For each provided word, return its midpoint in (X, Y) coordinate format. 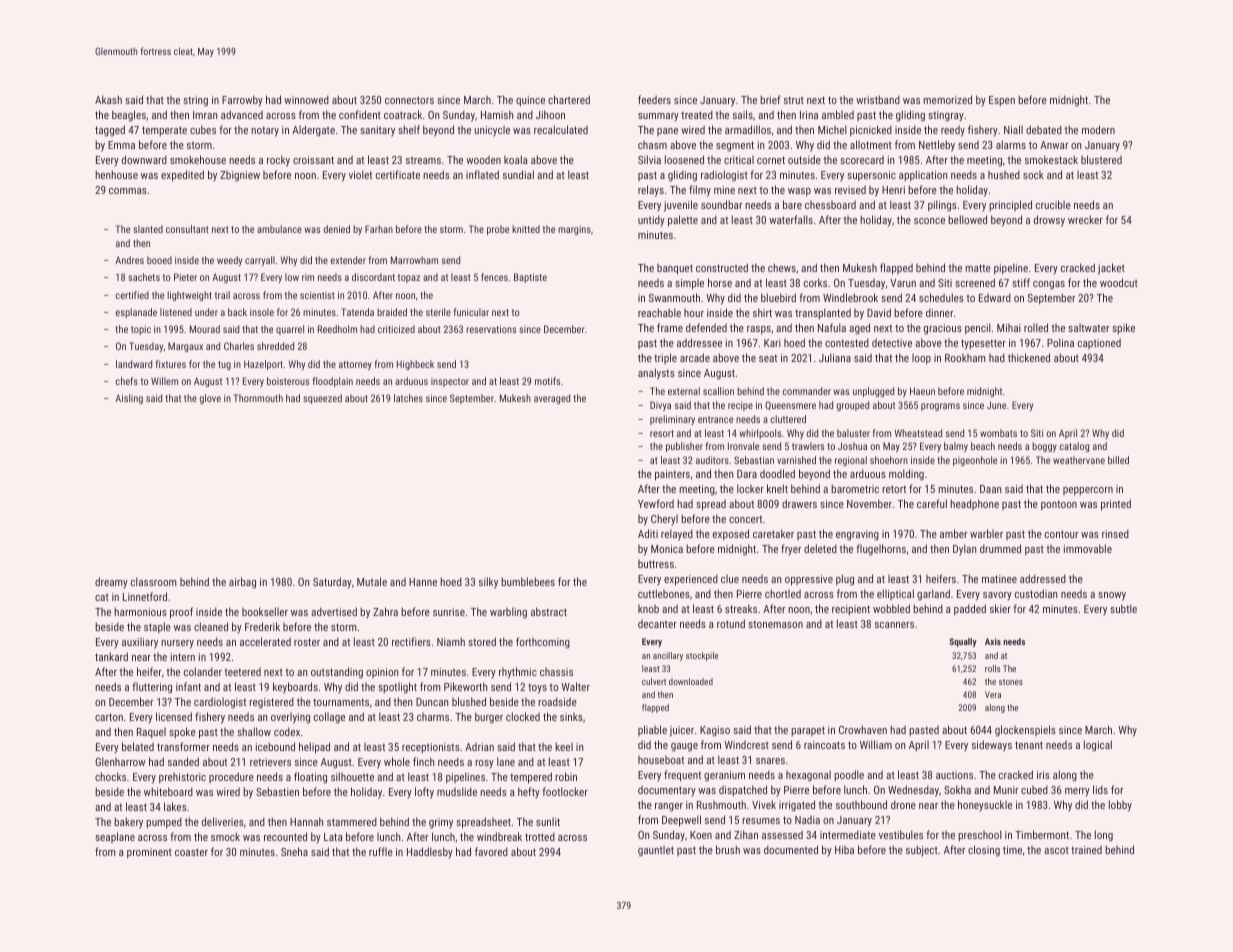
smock (225, 836)
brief (770, 99)
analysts (656, 374)
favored (491, 851)
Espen (1002, 101)
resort (662, 433)
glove (210, 399)
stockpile (702, 656)
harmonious (140, 611)
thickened (1029, 357)
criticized (396, 329)
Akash (108, 99)
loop (921, 359)
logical (1098, 746)
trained (1086, 849)
